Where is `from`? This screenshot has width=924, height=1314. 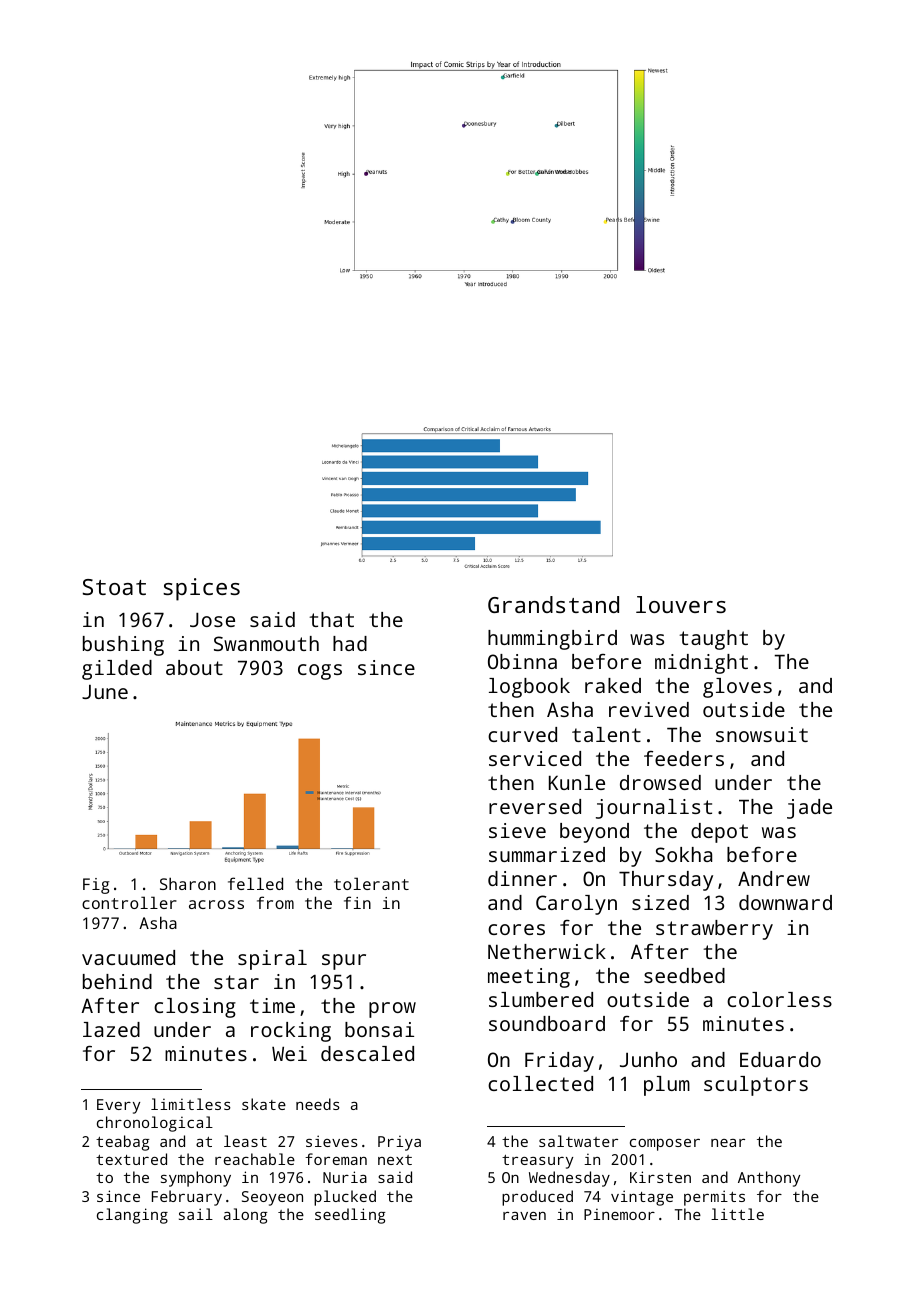
from is located at coordinates (275, 902).
